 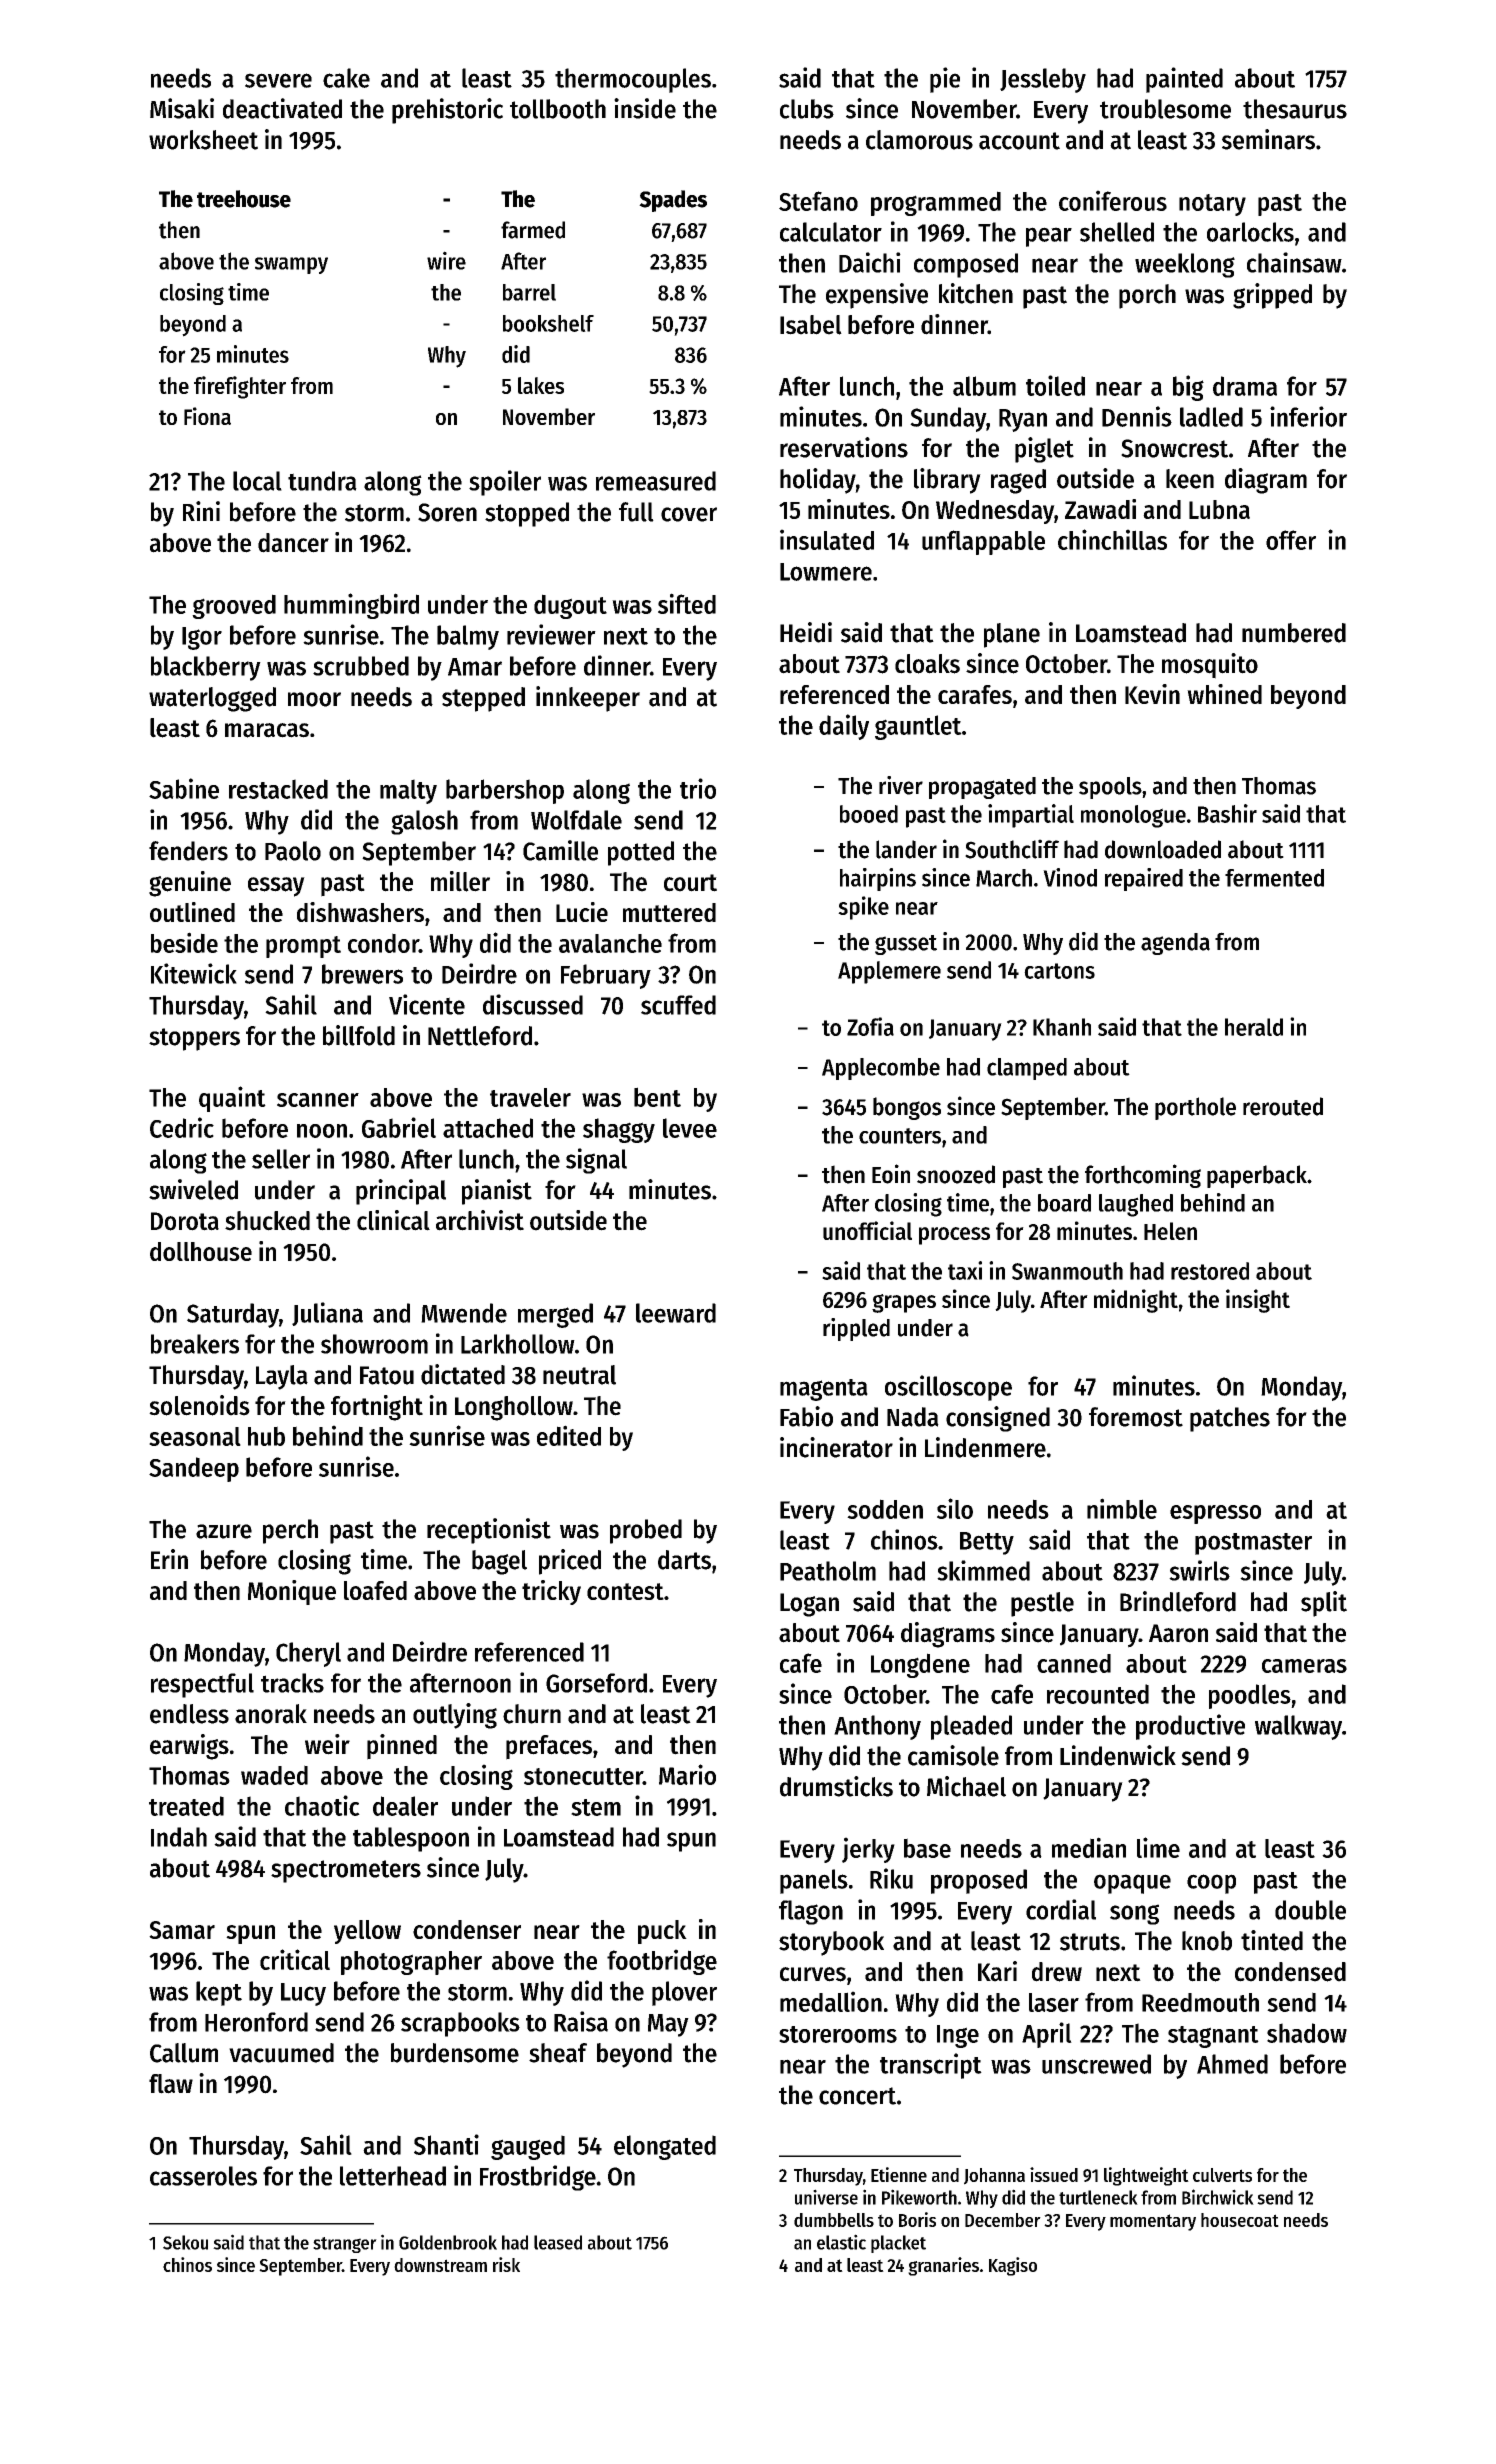 What do you see at coordinates (863, 908) in the screenshot?
I see `spike` at bounding box center [863, 908].
